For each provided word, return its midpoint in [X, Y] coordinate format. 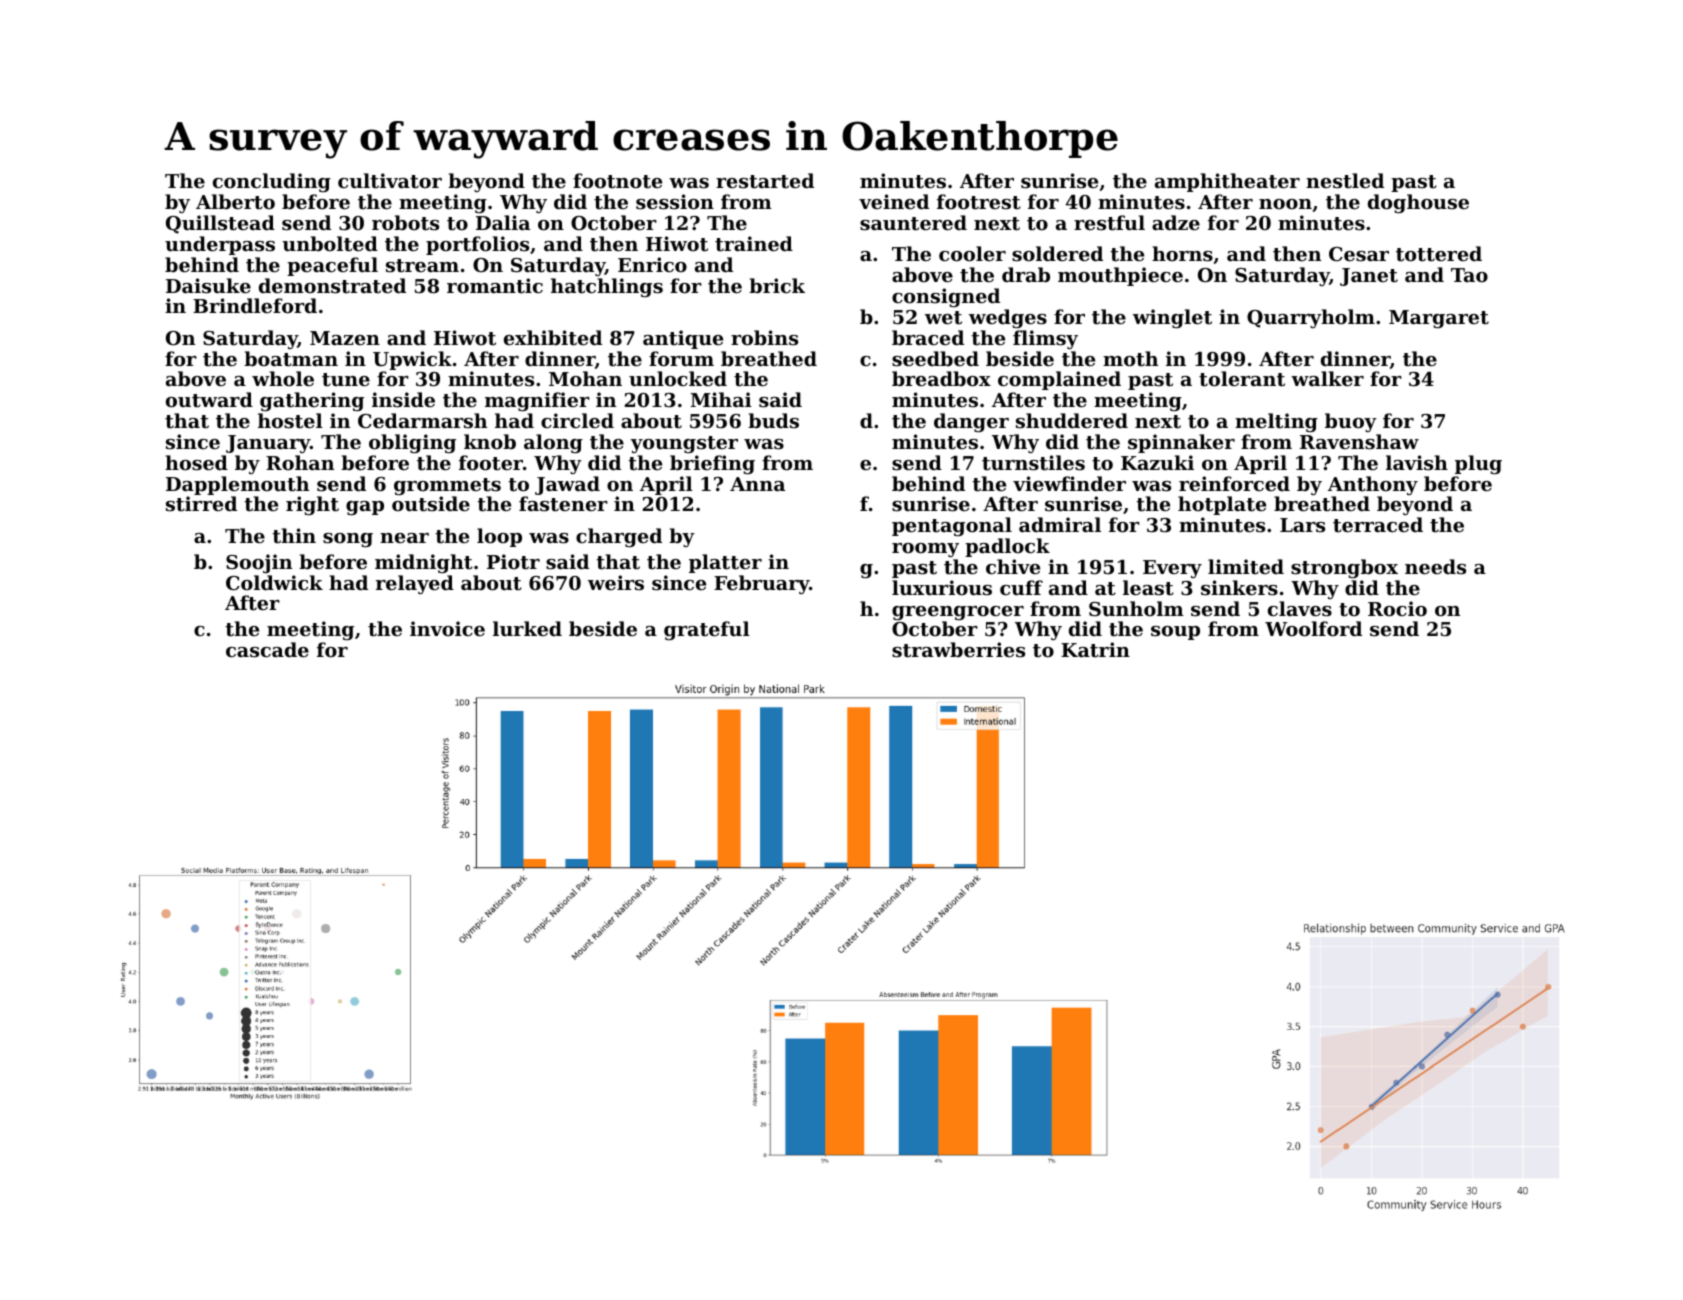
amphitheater [1227, 182]
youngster [684, 444]
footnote [617, 181]
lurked [527, 628]
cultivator [390, 181]
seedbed [935, 358]
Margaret [1439, 319]
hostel [290, 420]
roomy [925, 550]
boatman [291, 358]
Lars [1302, 525]
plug [1478, 464]
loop [499, 537]
